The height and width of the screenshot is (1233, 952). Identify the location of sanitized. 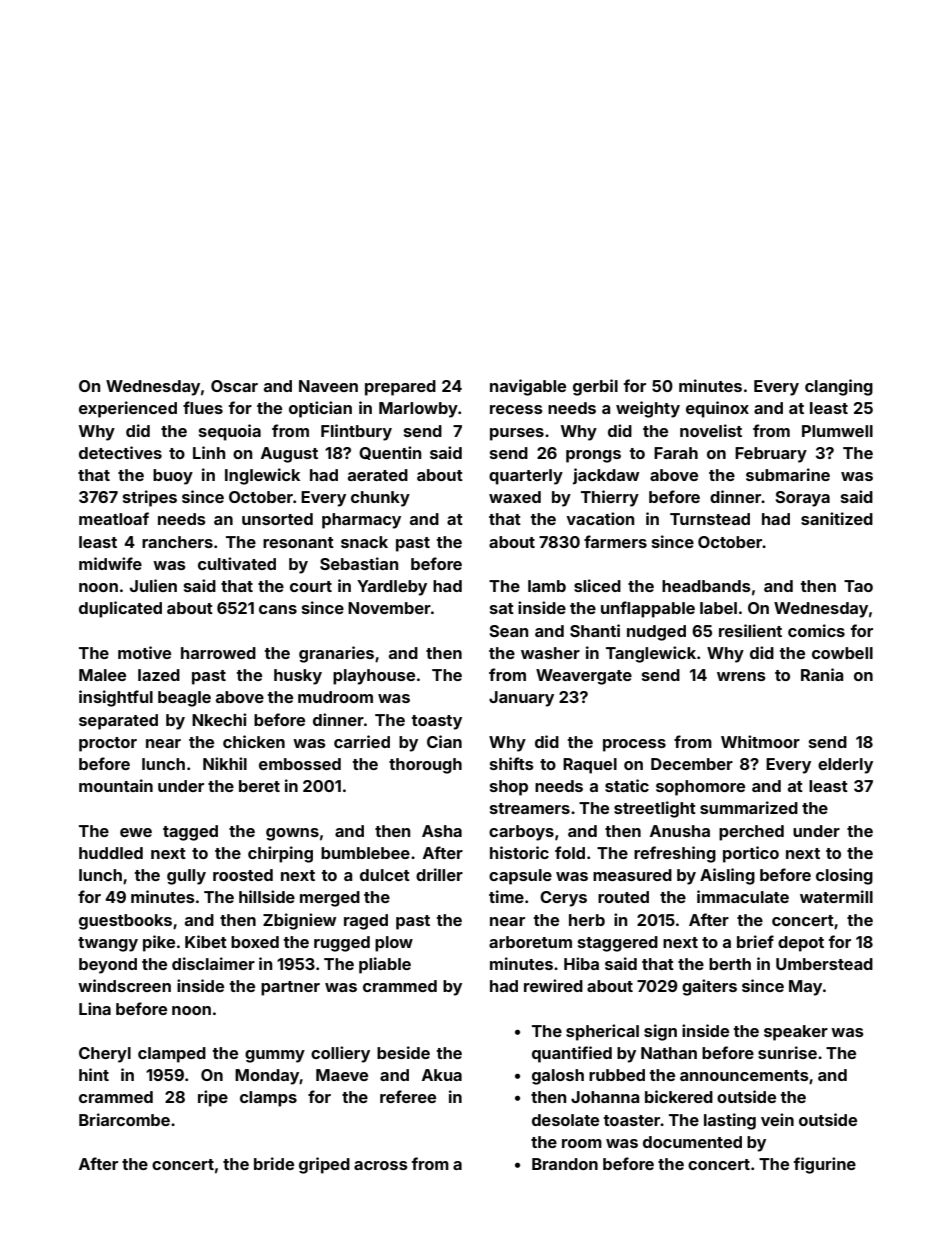
(837, 518).
